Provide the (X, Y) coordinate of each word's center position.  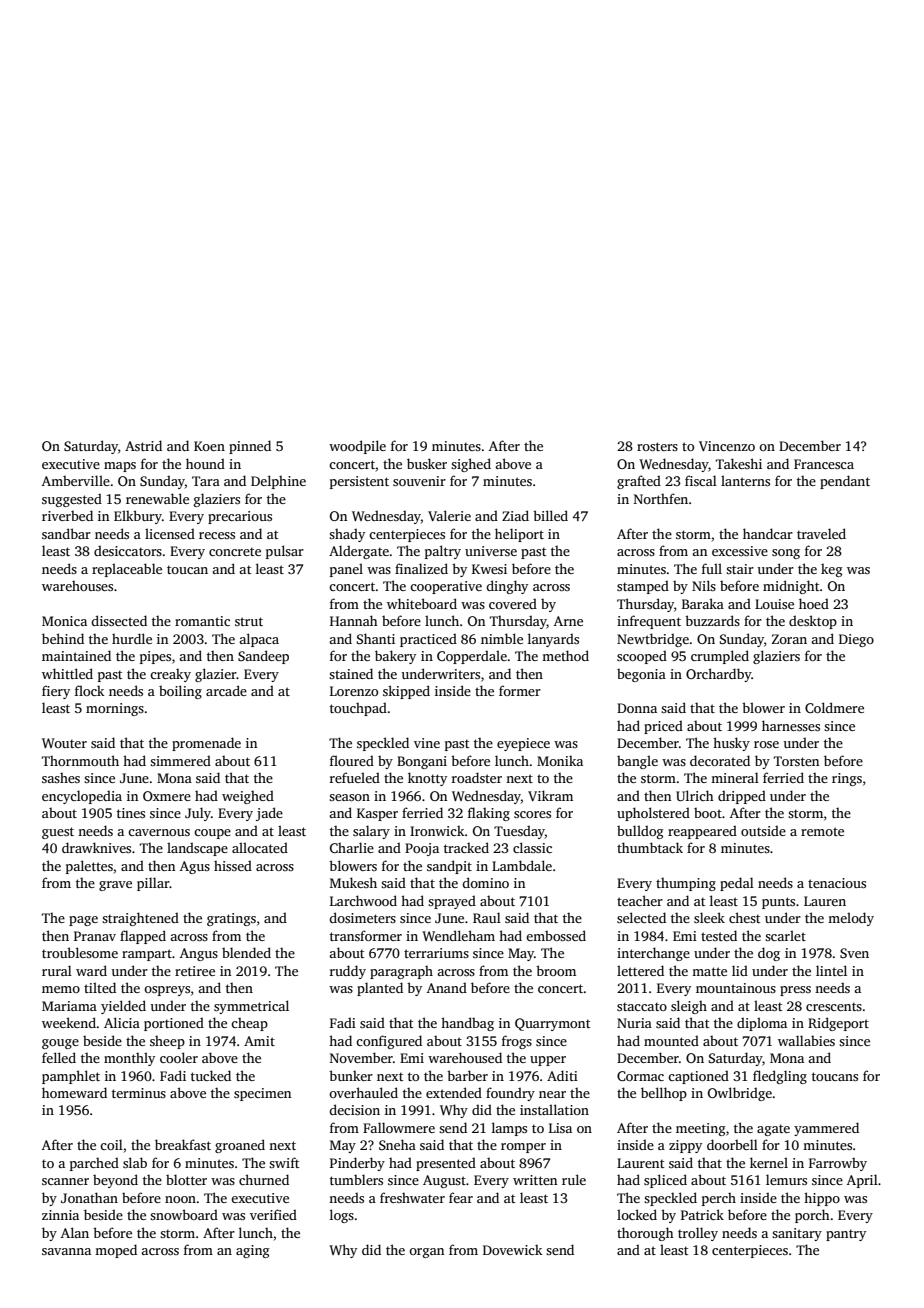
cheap (249, 1024)
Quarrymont (552, 1024)
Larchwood (363, 900)
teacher (640, 900)
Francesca (824, 464)
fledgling (780, 1077)
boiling (180, 692)
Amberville (76, 480)
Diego (856, 640)
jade (269, 814)
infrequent (649, 622)
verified (273, 1214)
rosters (657, 446)
